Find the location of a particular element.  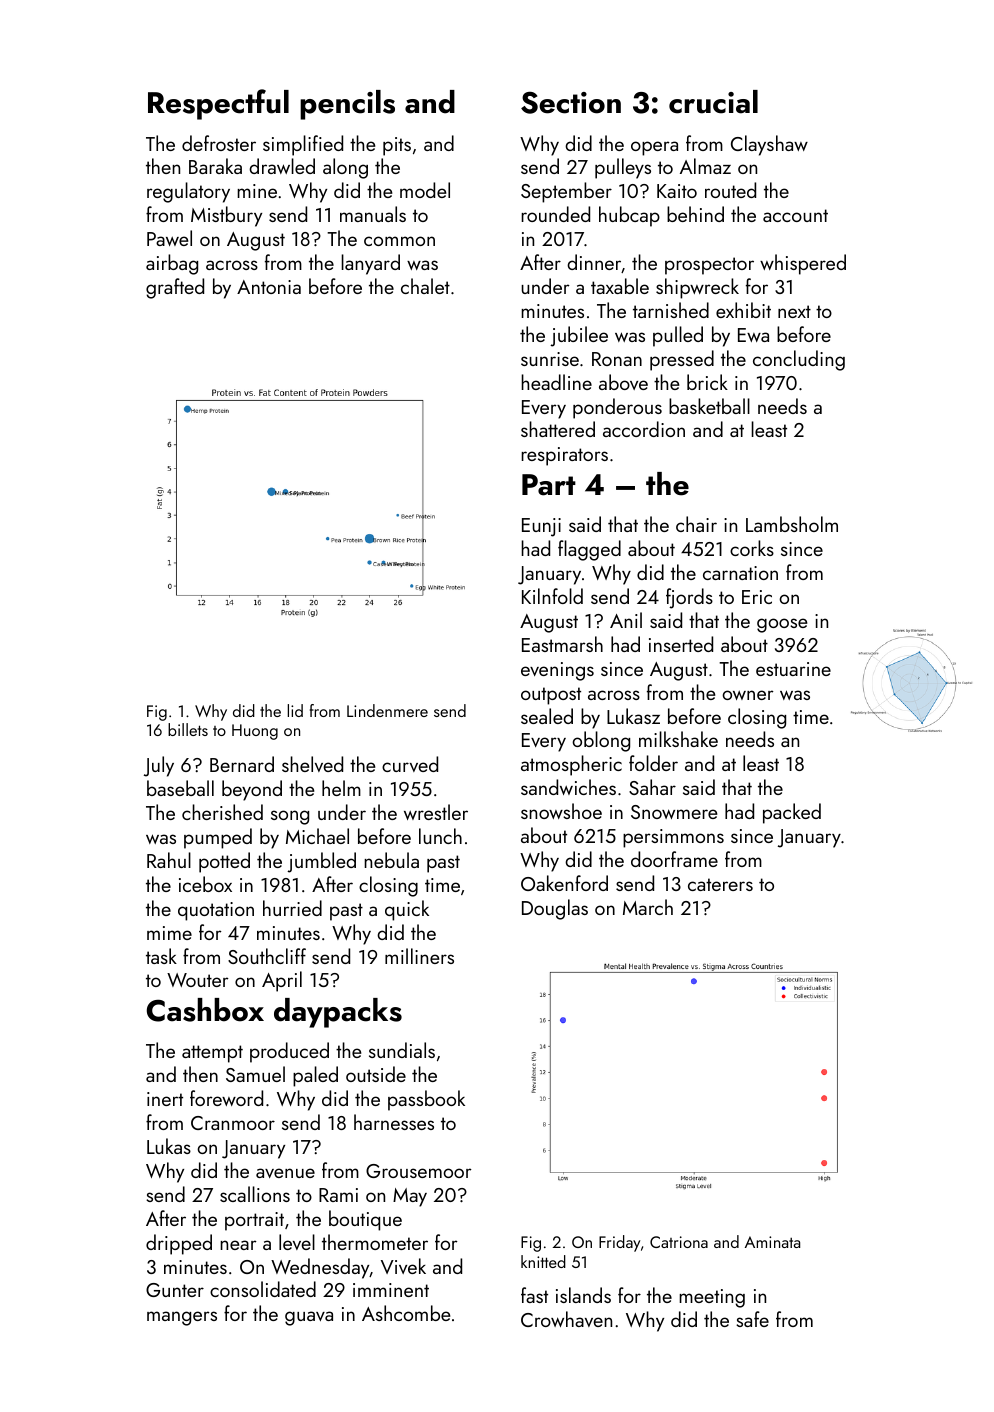

Huong is located at coordinates (255, 732).
